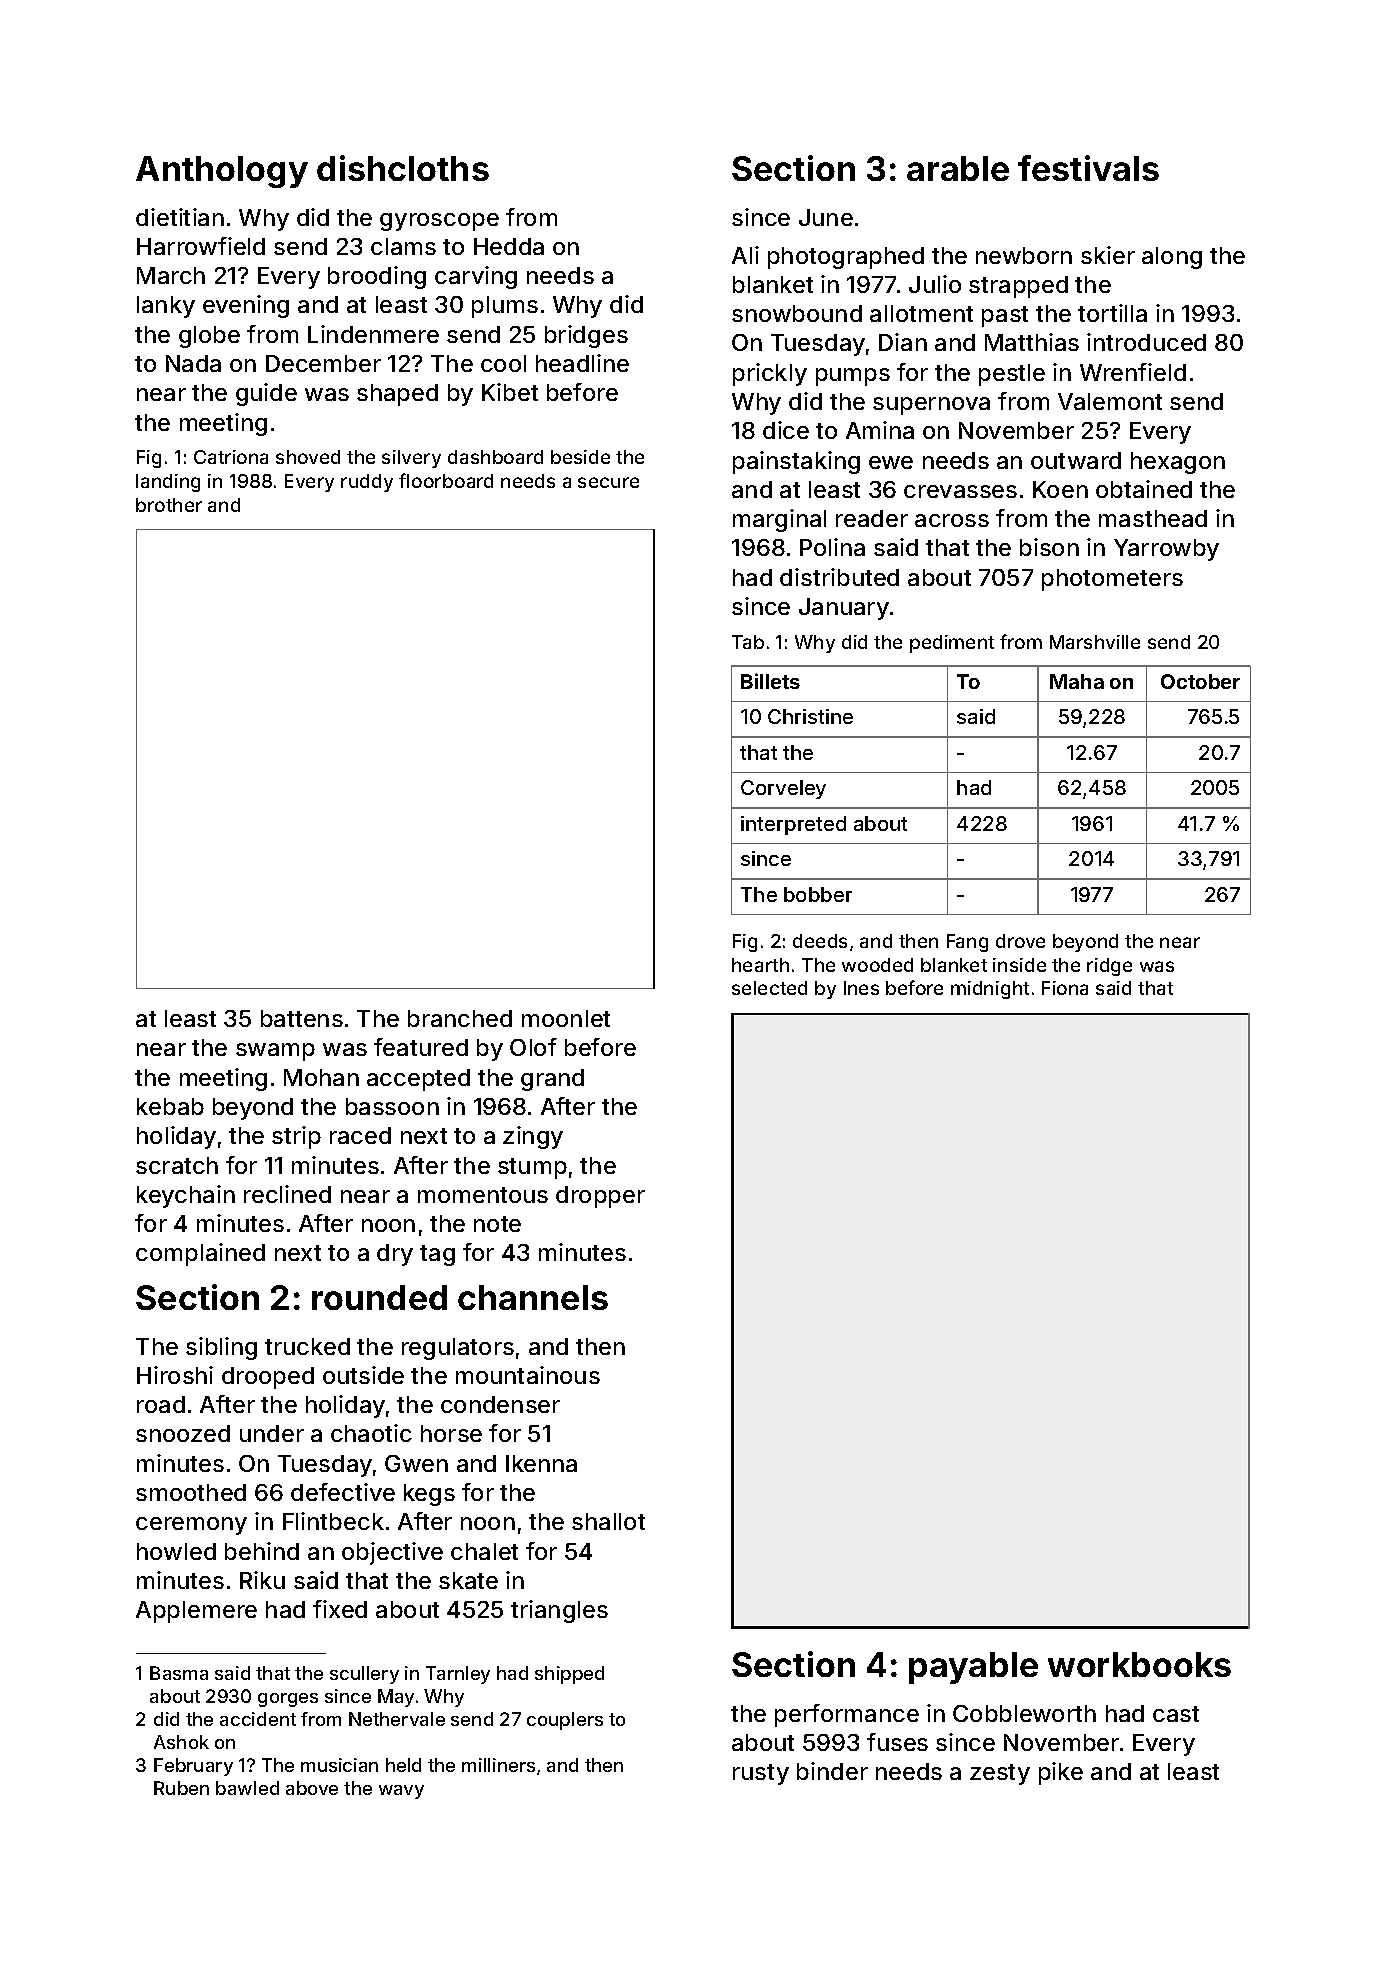 Image resolution: width=1386 pixels, height=1969 pixels. What do you see at coordinates (169, 505) in the image?
I see `brother` at bounding box center [169, 505].
